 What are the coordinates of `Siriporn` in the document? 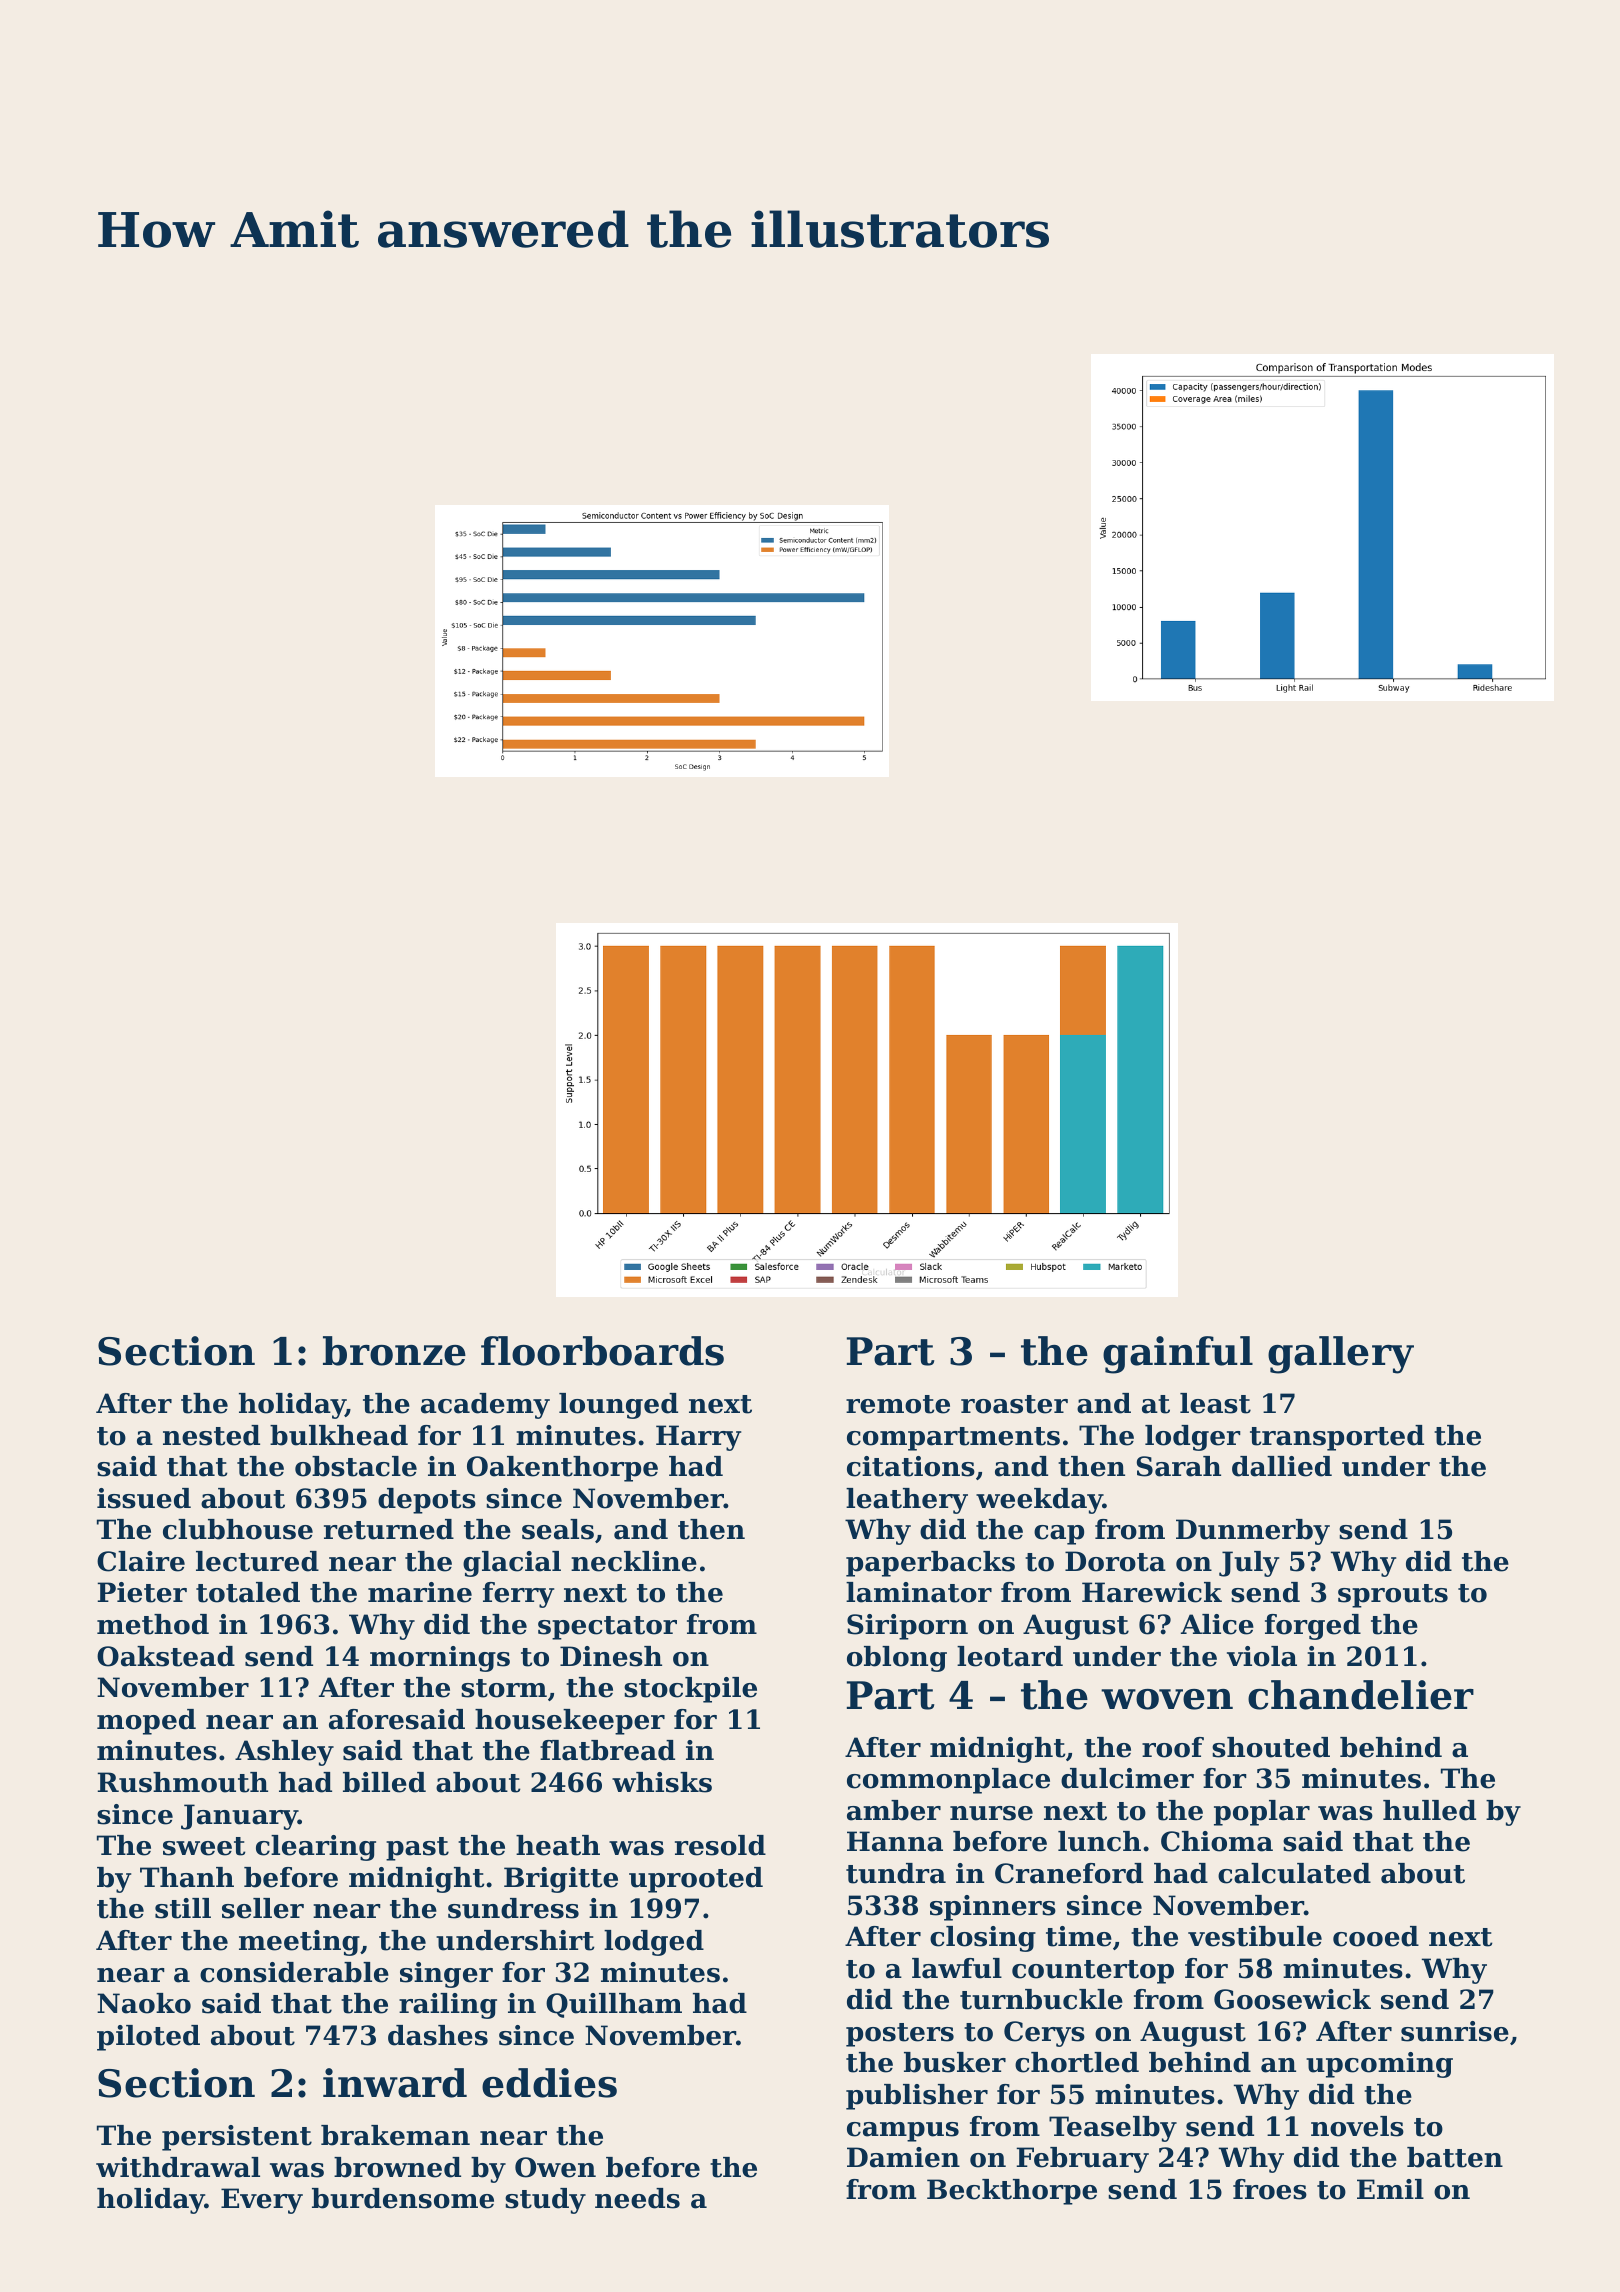 It's located at (907, 1627).
